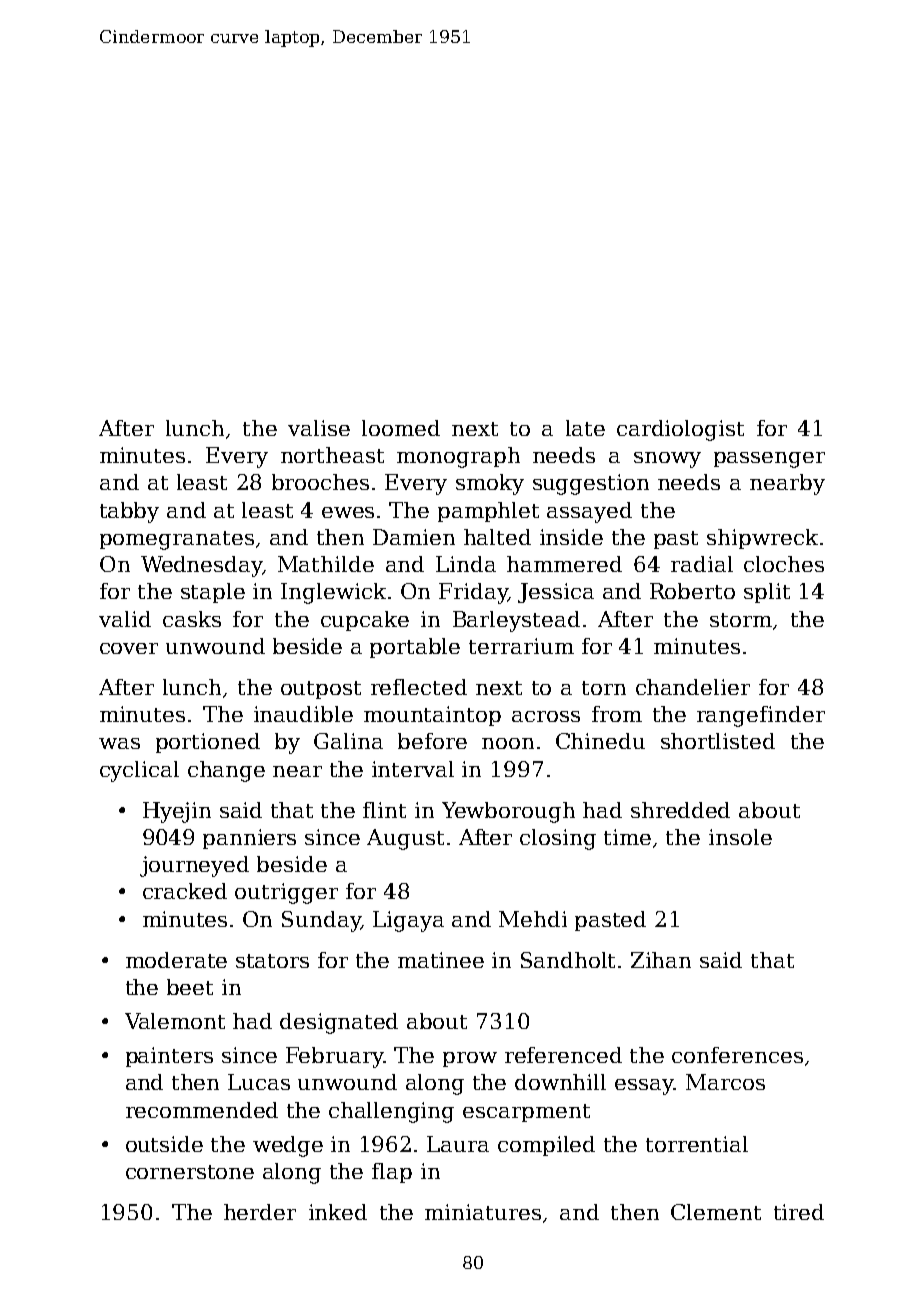  What do you see at coordinates (125, 619) in the document?
I see `valid` at bounding box center [125, 619].
